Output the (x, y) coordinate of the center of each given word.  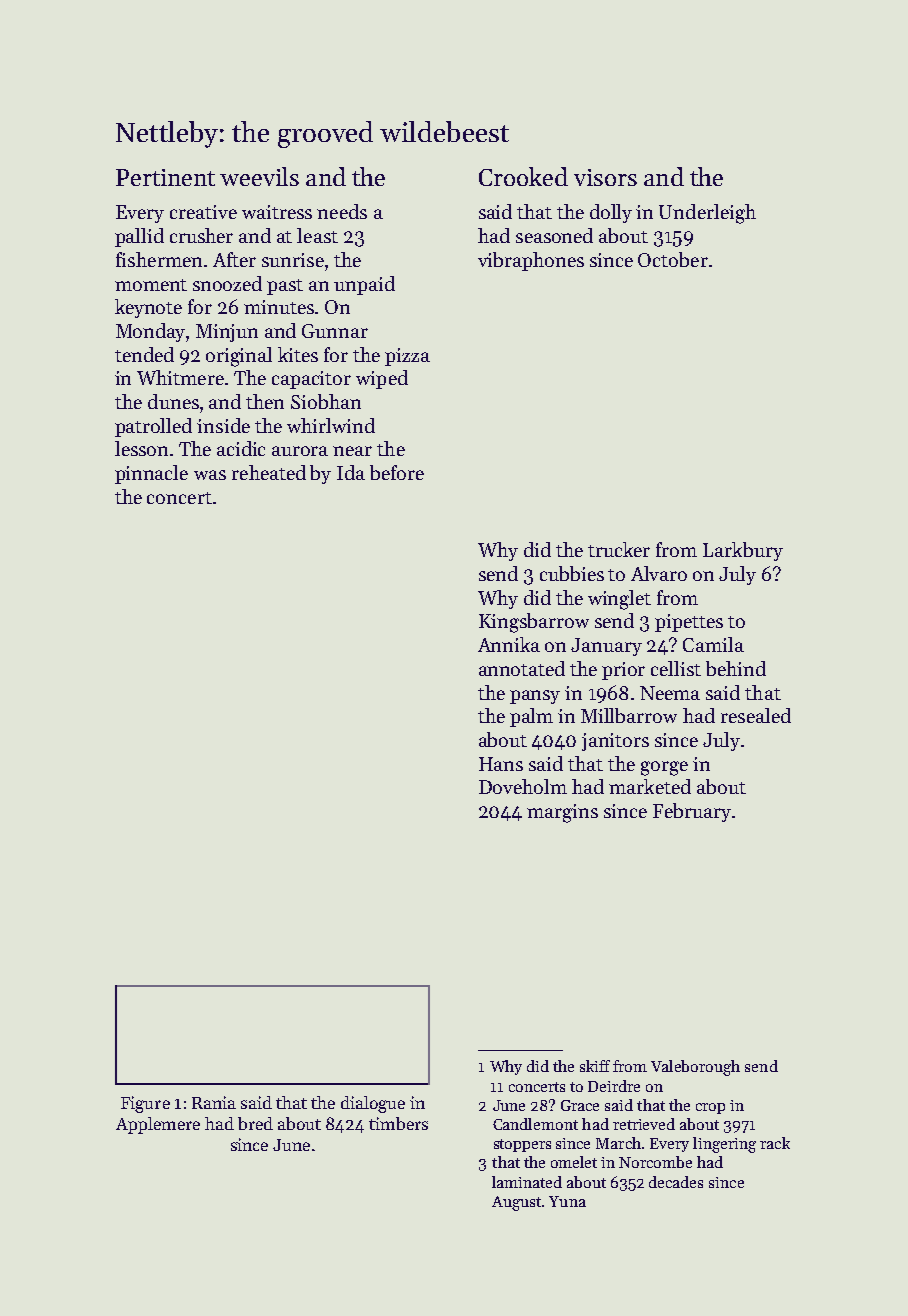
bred (255, 1123)
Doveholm (523, 786)
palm (531, 717)
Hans (501, 764)
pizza (407, 357)
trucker (619, 549)
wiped (382, 379)
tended (144, 354)
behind (736, 668)
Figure (145, 1104)
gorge (664, 768)
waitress (277, 212)
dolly (611, 213)
